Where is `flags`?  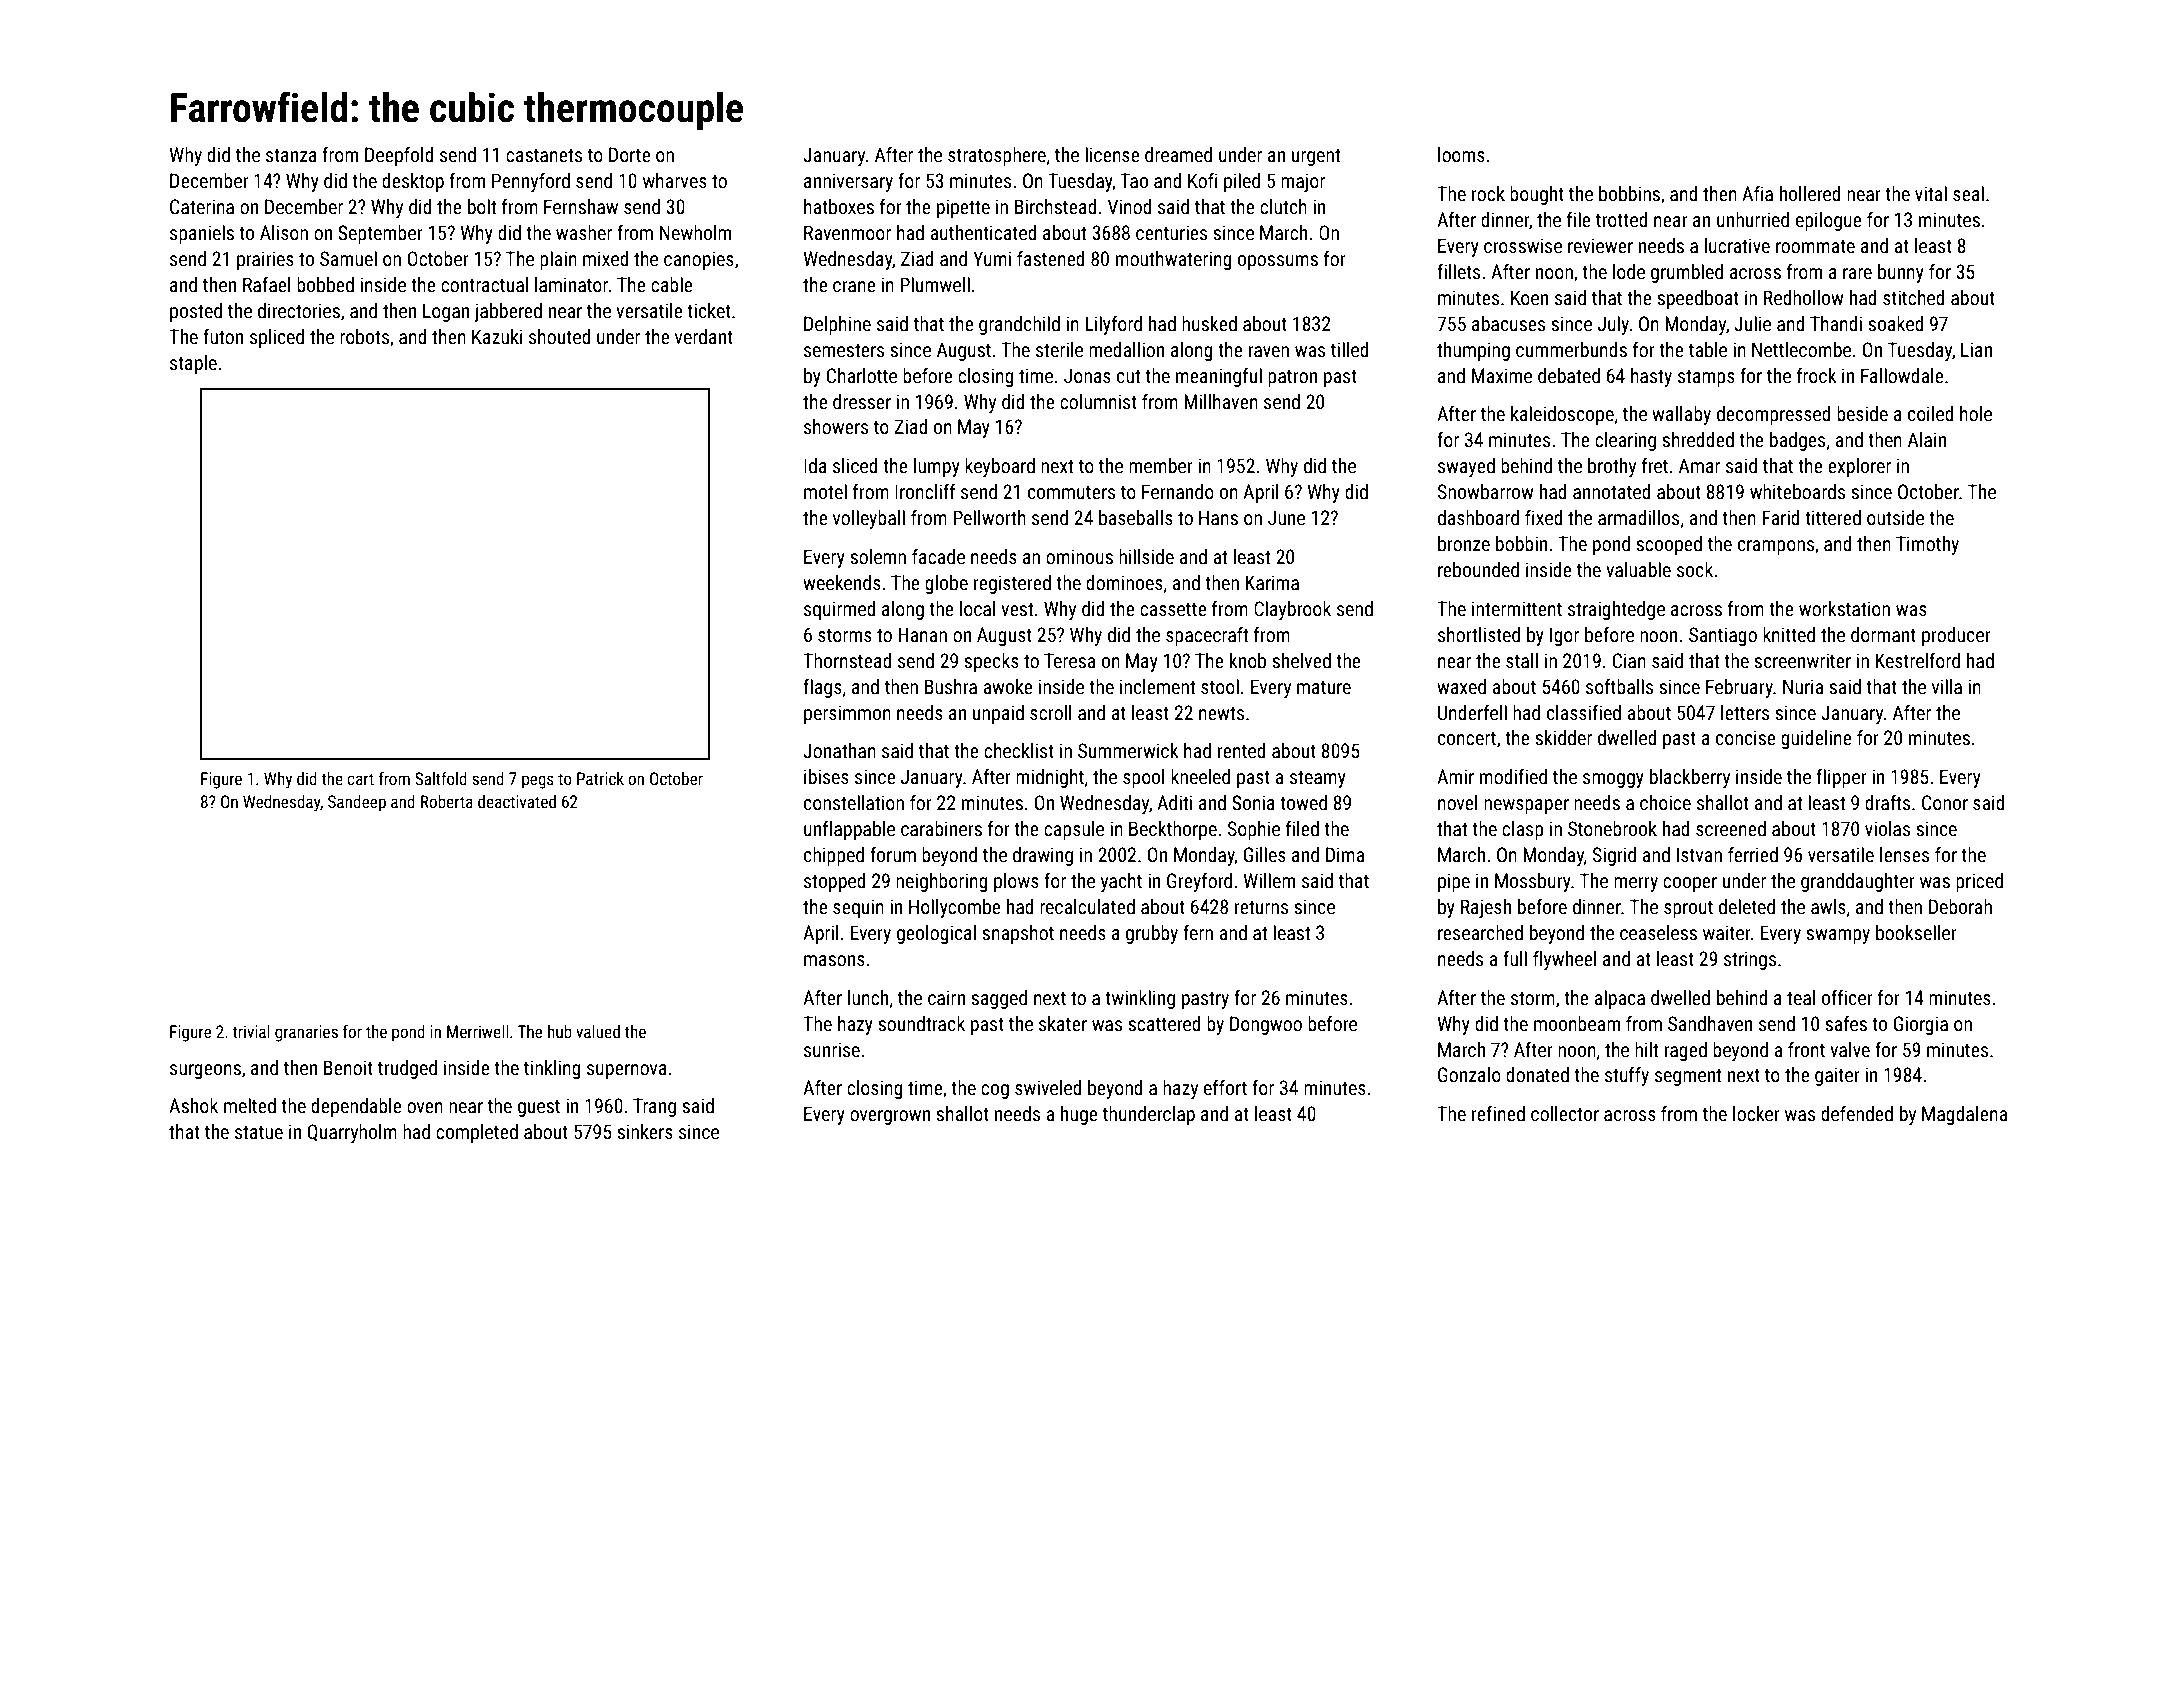
flags is located at coordinates (822, 688).
